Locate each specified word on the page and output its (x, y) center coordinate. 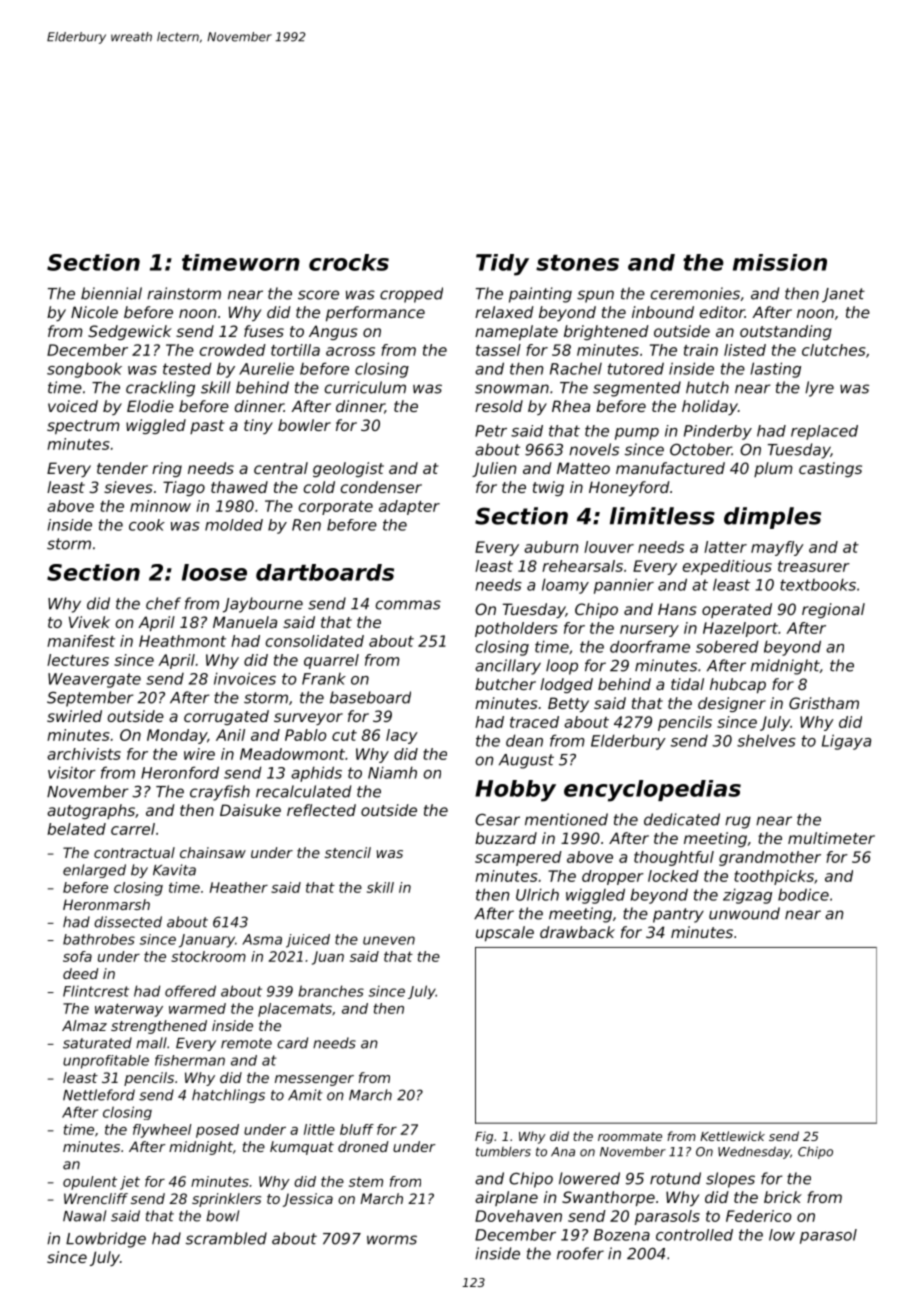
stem (366, 1182)
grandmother (770, 858)
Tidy (502, 265)
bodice (803, 894)
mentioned (566, 819)
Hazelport (740, 629)
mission (780, 262)
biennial (111, 293)
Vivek (89, 622)
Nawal (84, 1216)
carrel (133, 829)
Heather (239, 887)
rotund (675, 1178)
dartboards (325, 572)
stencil (348, 852)
